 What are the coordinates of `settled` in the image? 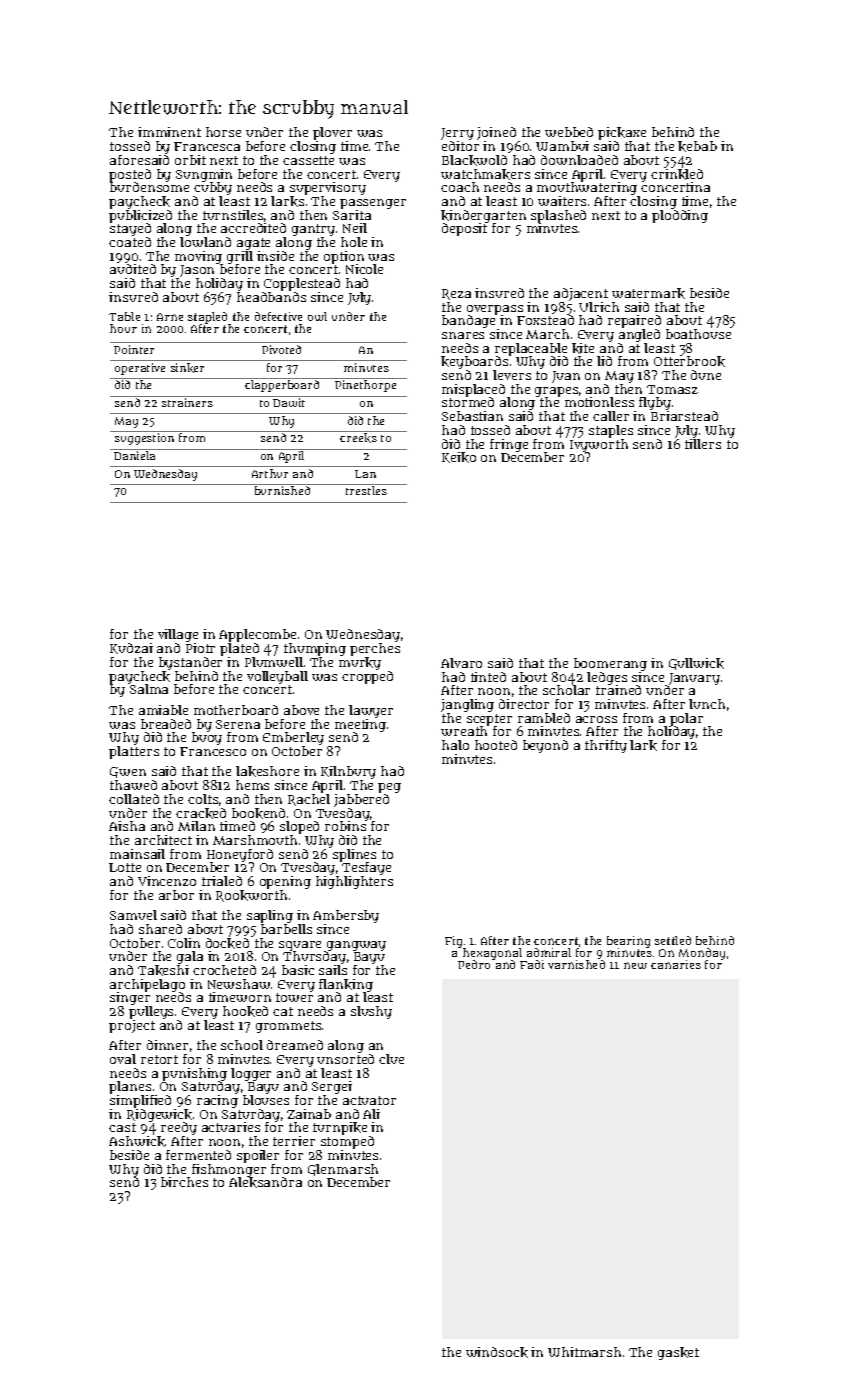 It's located at (673, 940).
